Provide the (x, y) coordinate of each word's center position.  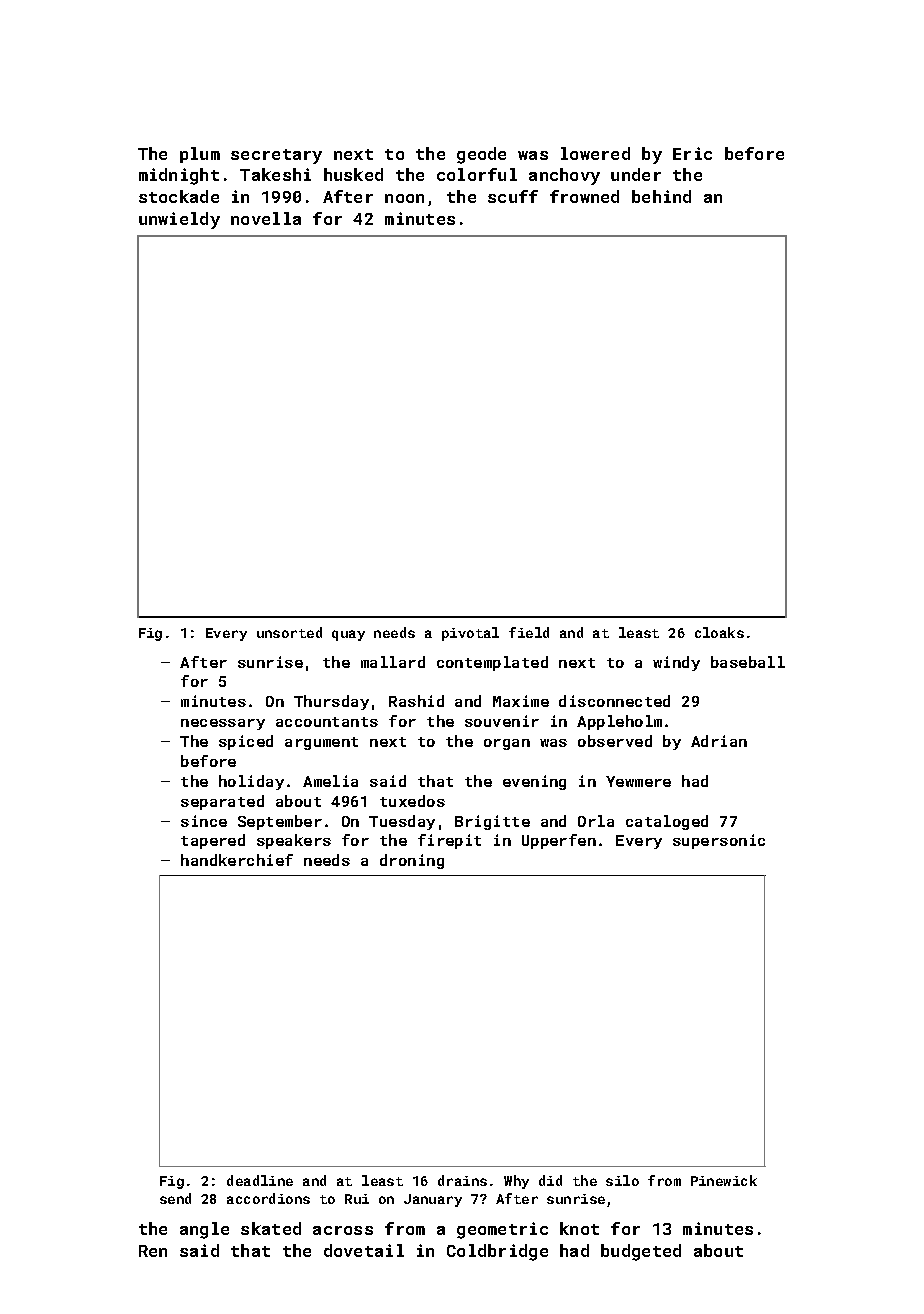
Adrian (719, 741)
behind (661, 196)
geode (481, 155)
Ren (153, 1251)
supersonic (719, 841)
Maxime (521, 701)
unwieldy (179, 220)
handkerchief (237, 860)
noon (404, 198)
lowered (595, 153)
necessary (223, 724)
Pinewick (724, 1180)
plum (200, 155)
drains (462, 1180)
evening (534, 782)
